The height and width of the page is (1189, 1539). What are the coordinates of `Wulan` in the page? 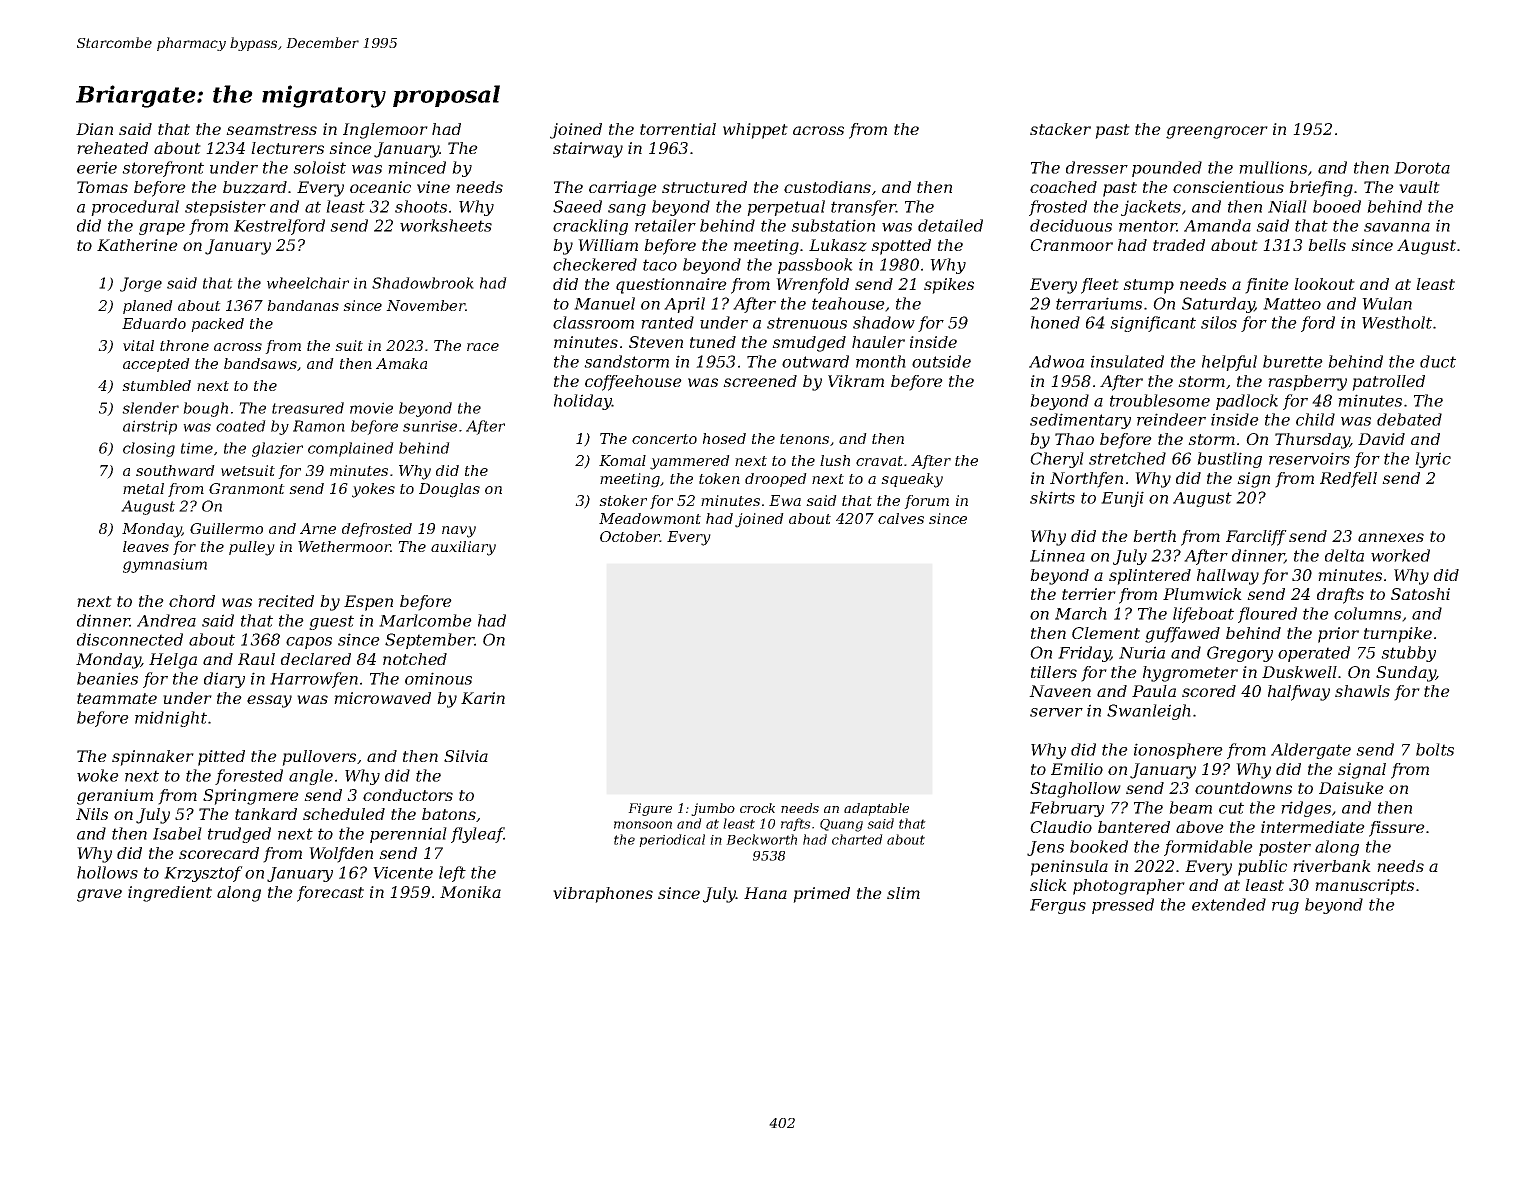 It's located at (1387, 303).
